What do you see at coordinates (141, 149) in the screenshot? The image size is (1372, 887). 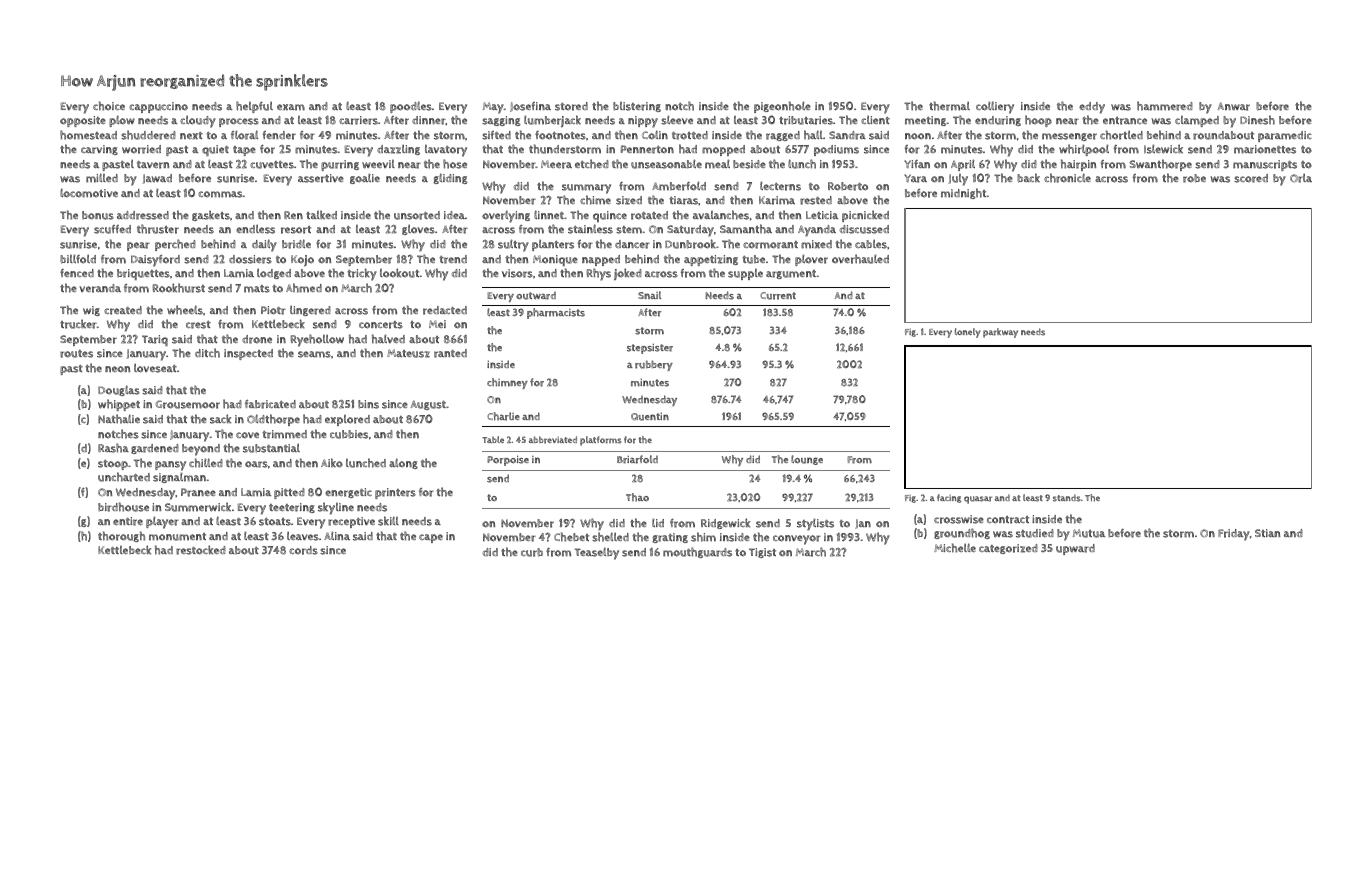 I see `worried` at bounding box center [141, 149].
